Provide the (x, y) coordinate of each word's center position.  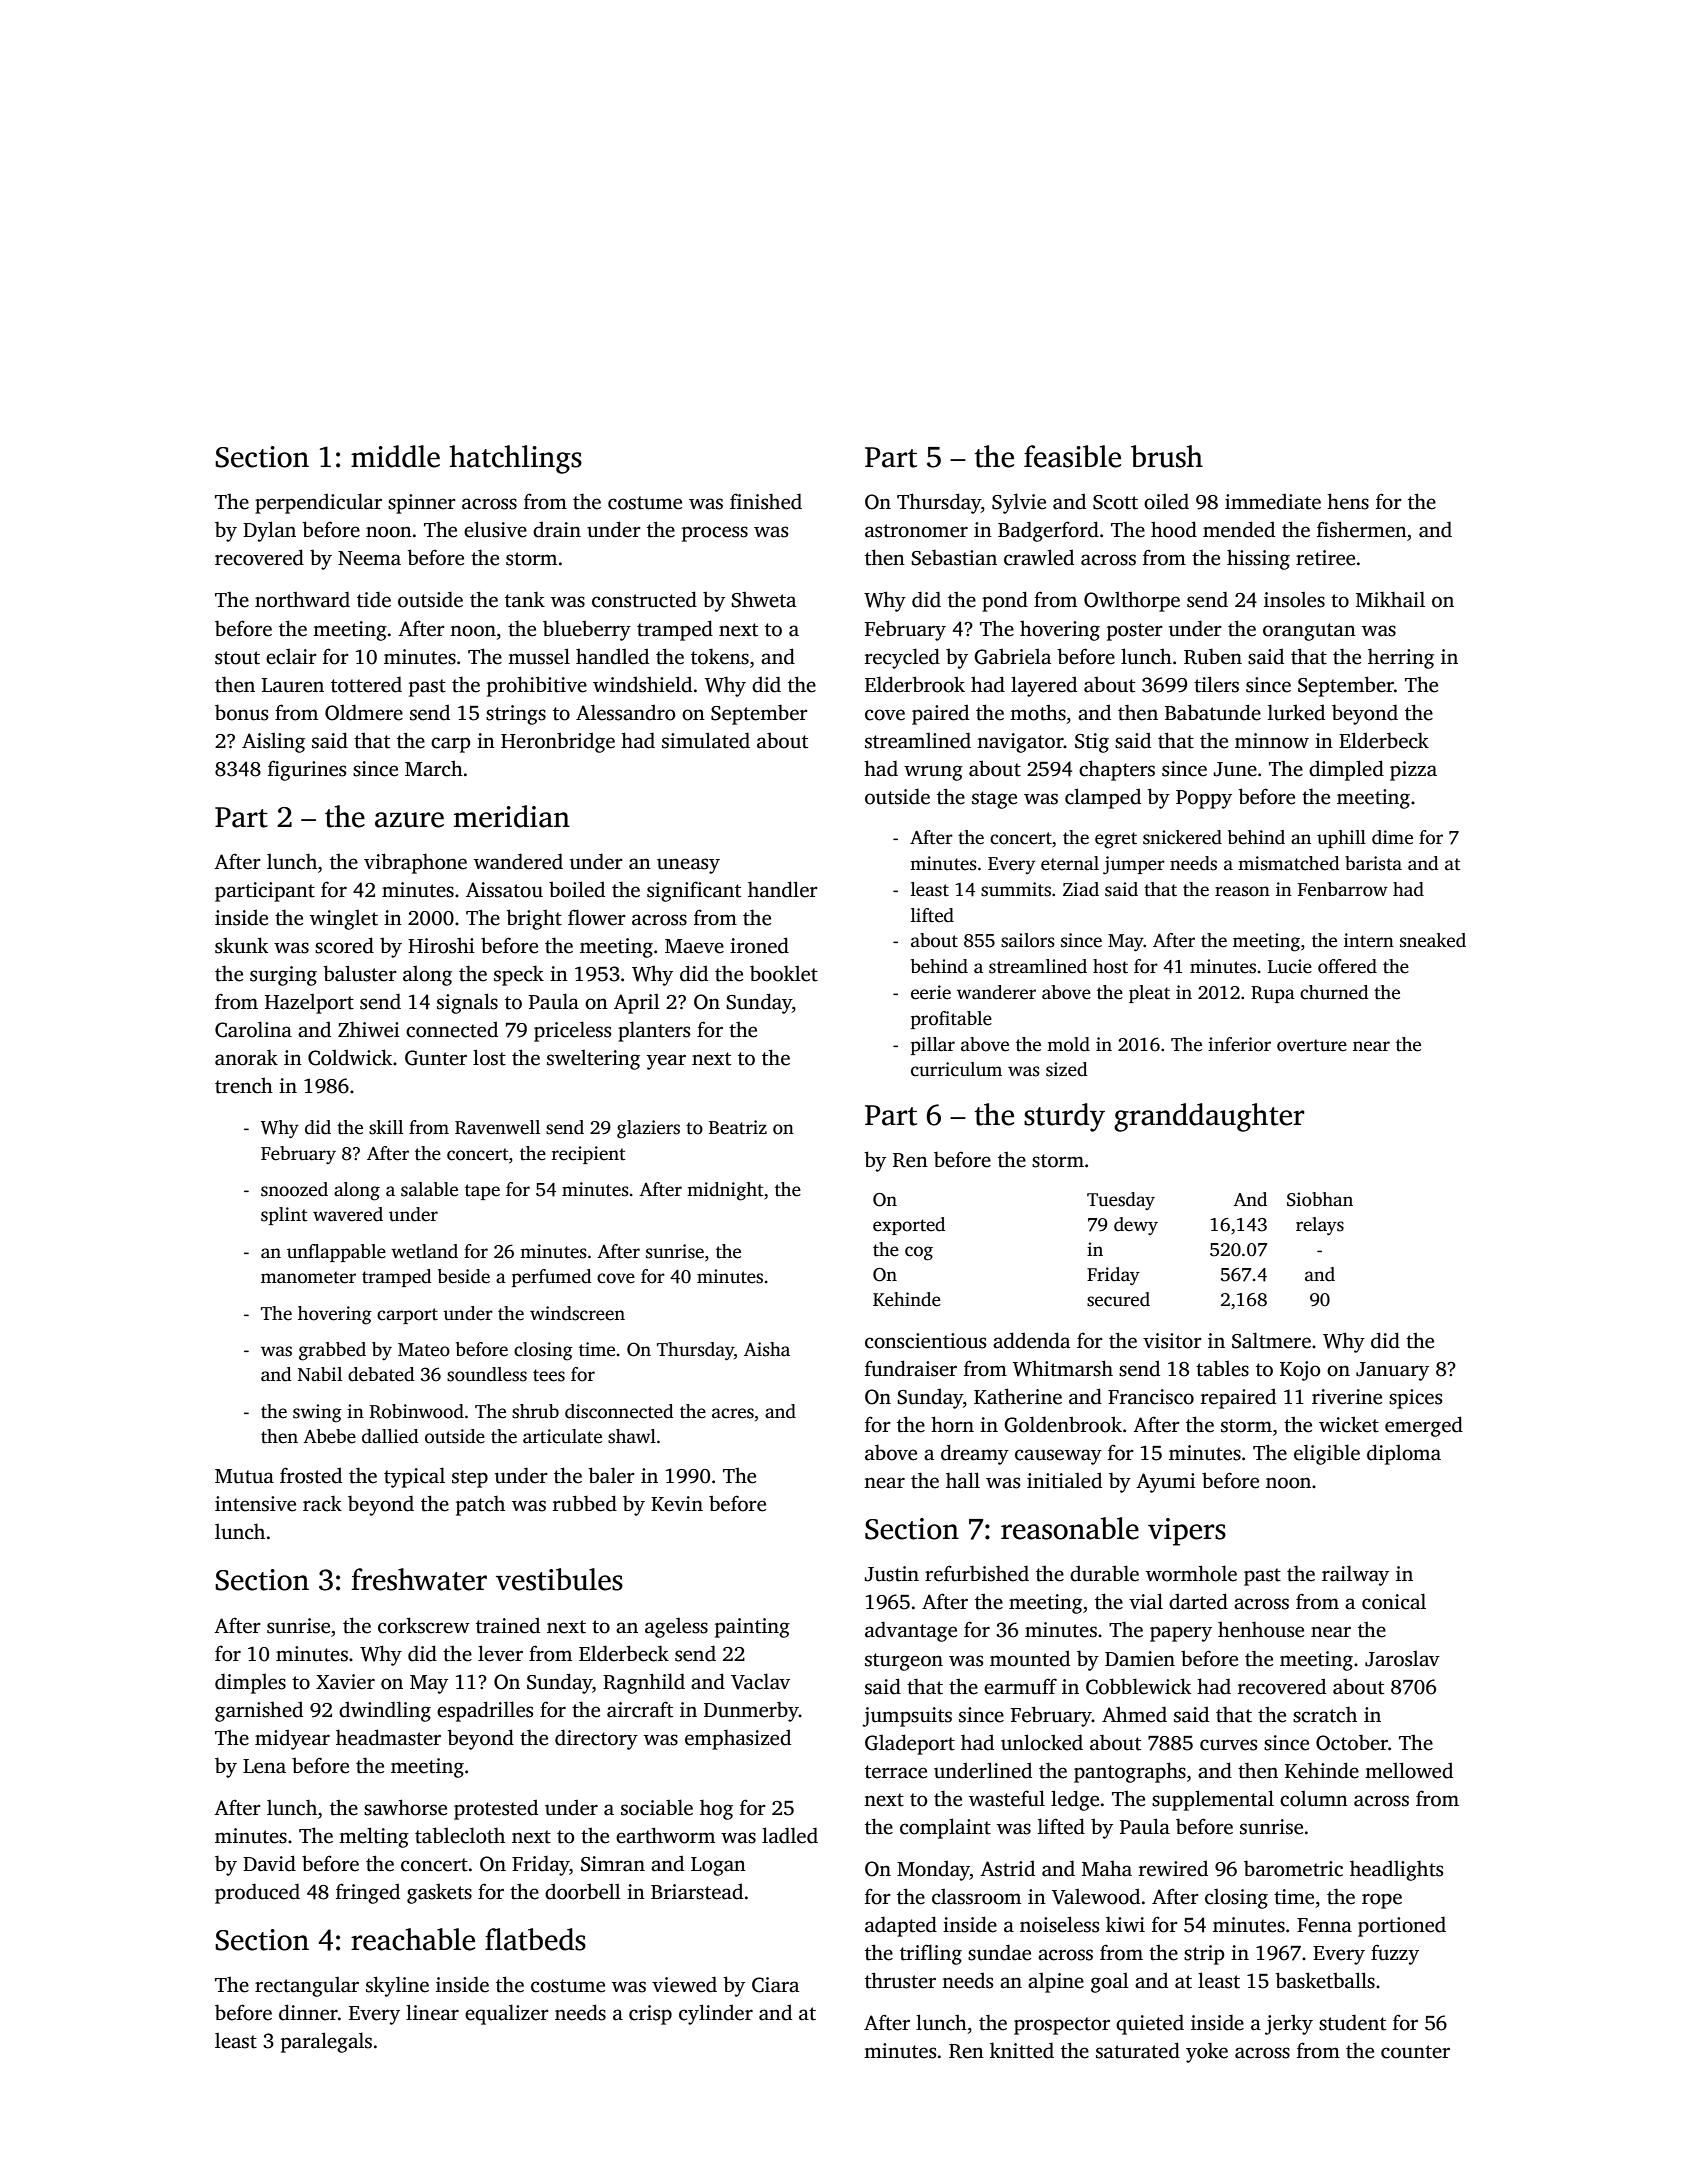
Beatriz (738, 1127)
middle (395, 456)
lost (489, 1057)
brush (1167, 456)
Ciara (775, 1985)
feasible (1072, 456)
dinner (308, 2012)
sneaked (1433, 940)
